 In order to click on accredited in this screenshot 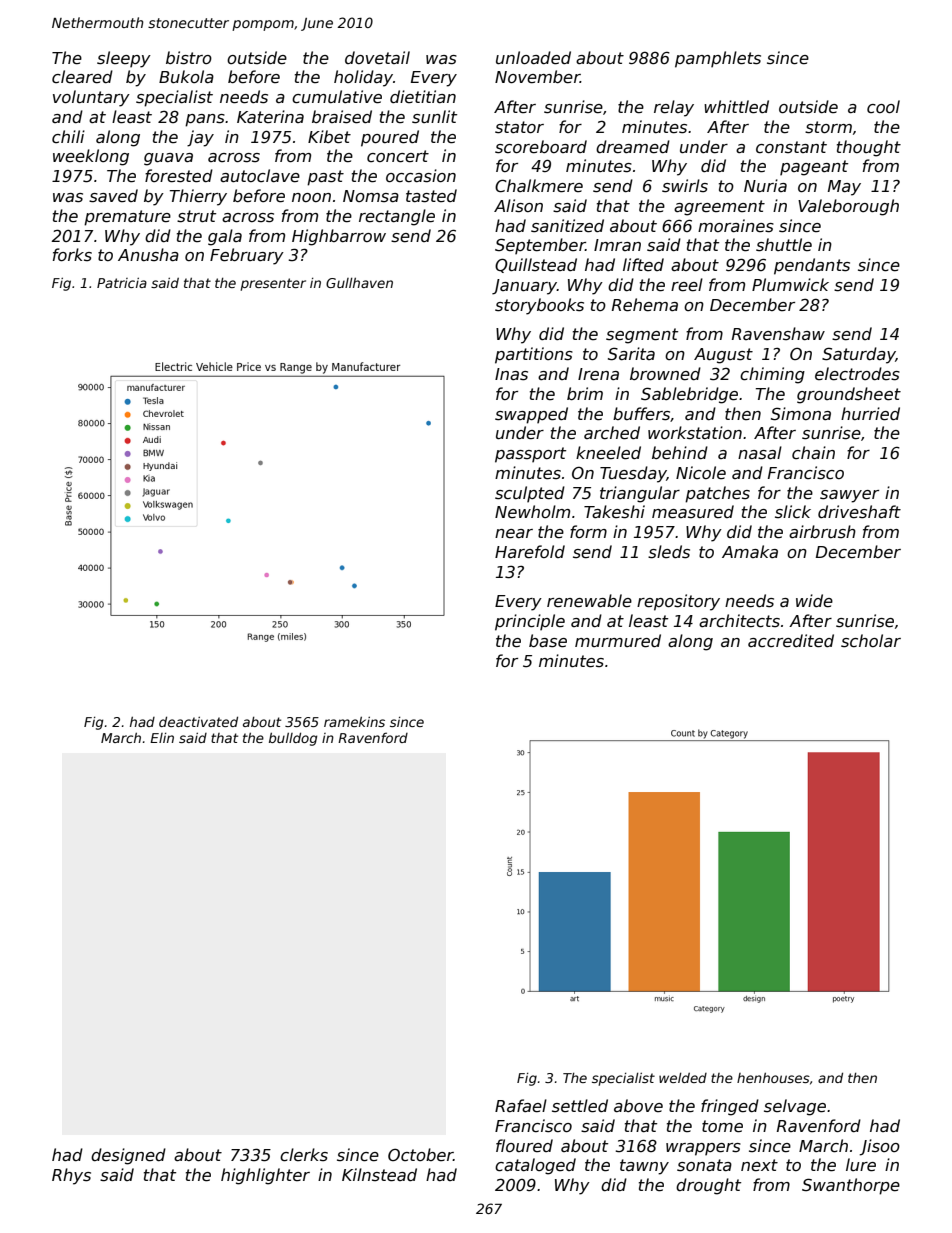, I will do `click(791, 641)`.
